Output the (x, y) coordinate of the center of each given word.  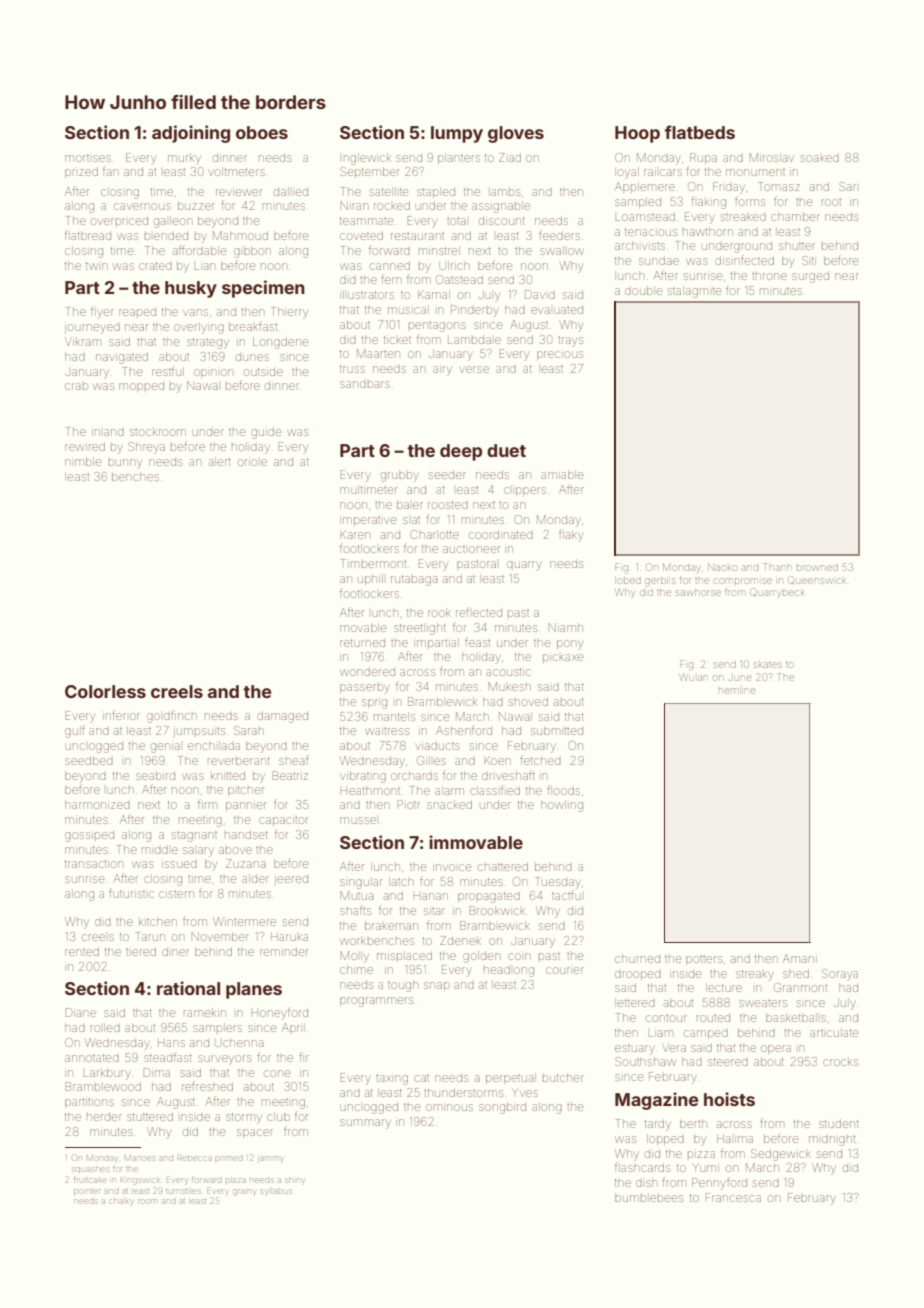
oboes (262, 132)
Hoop (637, 134)
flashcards (642, 1167)
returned (362, 643)
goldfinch (172, 716)
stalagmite (694, 292)
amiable (562, 474)
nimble (83, 461)
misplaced (404, 955)
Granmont (800, 987)
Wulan (693, 677)
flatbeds (699, 132)
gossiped (89, 837)
